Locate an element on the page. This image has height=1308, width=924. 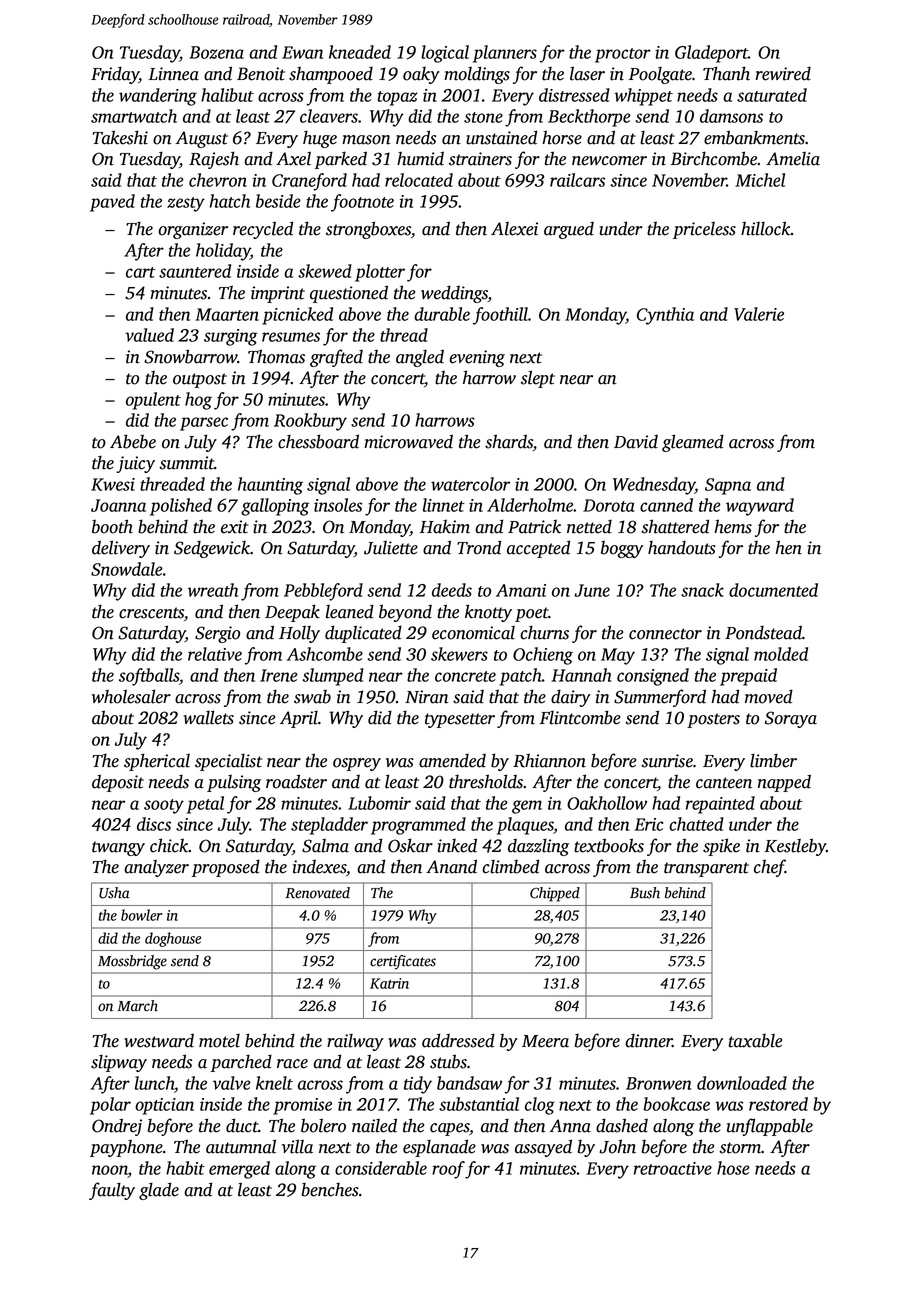
Ewan is located at coordinates (302, 52).
